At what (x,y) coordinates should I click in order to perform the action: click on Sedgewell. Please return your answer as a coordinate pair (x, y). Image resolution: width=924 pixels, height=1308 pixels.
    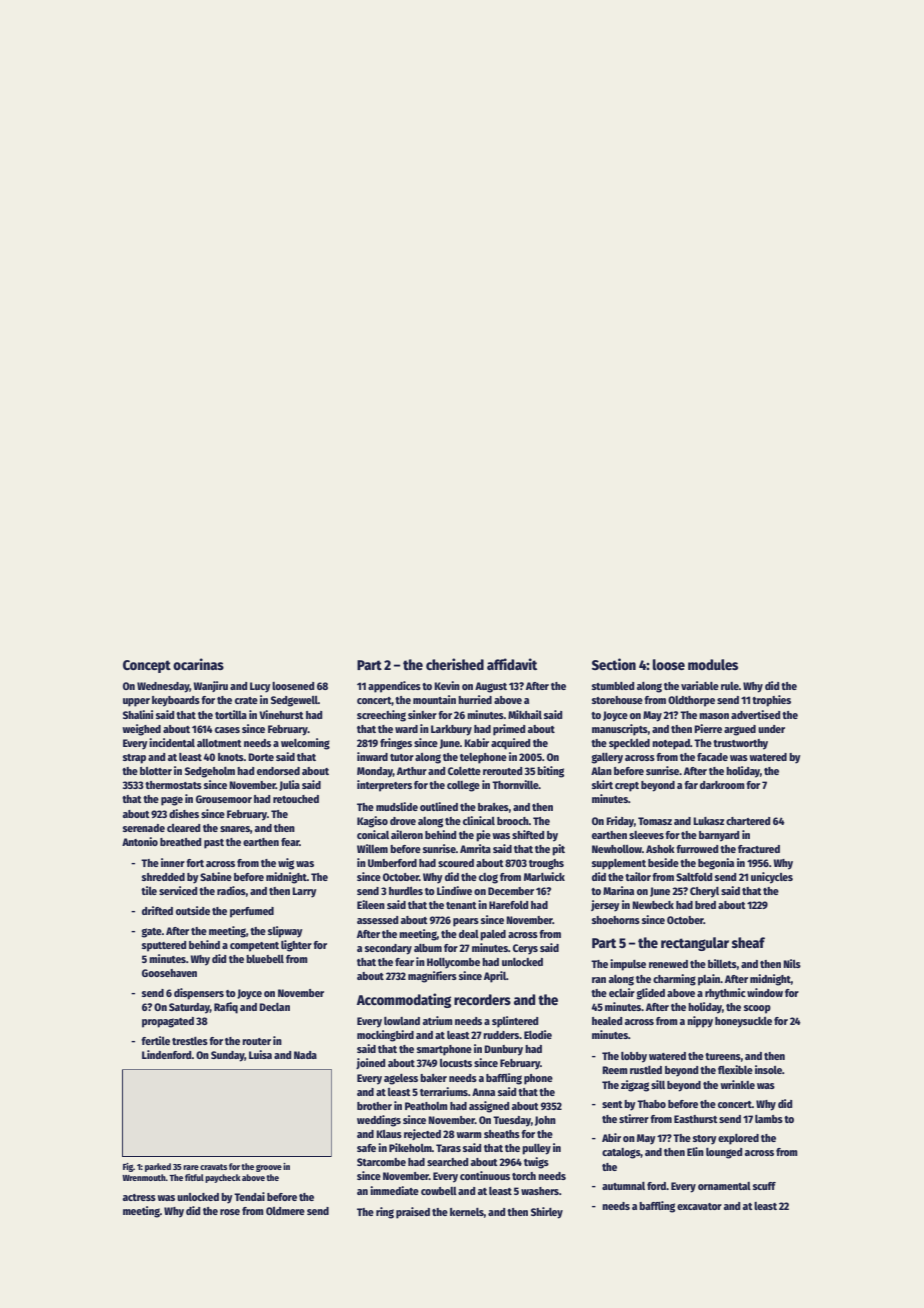
    Looking at the image, I should click on (294, 701).
